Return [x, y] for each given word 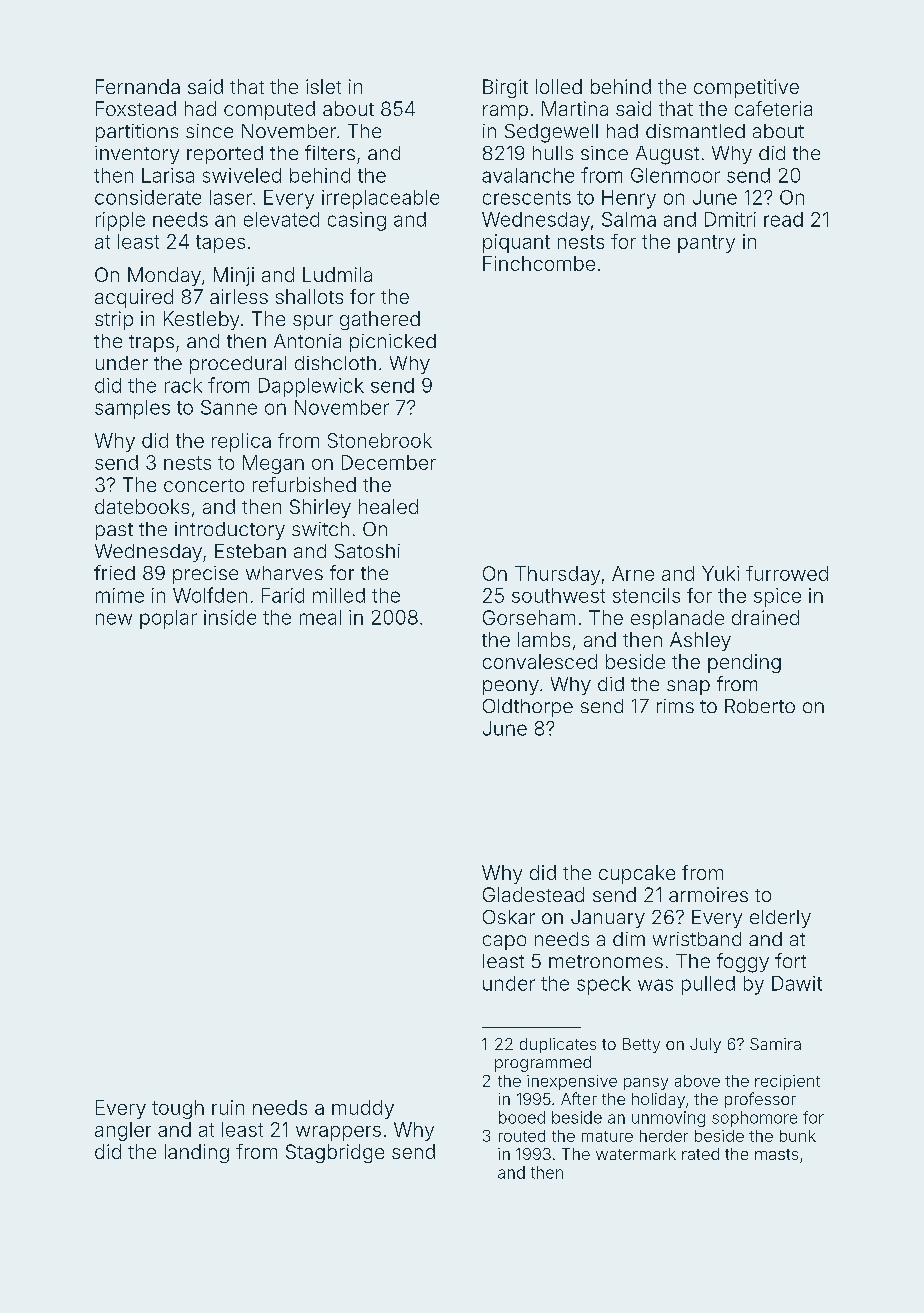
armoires [708, 894]
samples [132, 409]
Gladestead [533, 894]
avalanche [528, 175]
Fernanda [138, 86]
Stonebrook [380, 440]
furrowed [787, 573]
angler [123, 1131]
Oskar [509, 917]
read [783, 219]
